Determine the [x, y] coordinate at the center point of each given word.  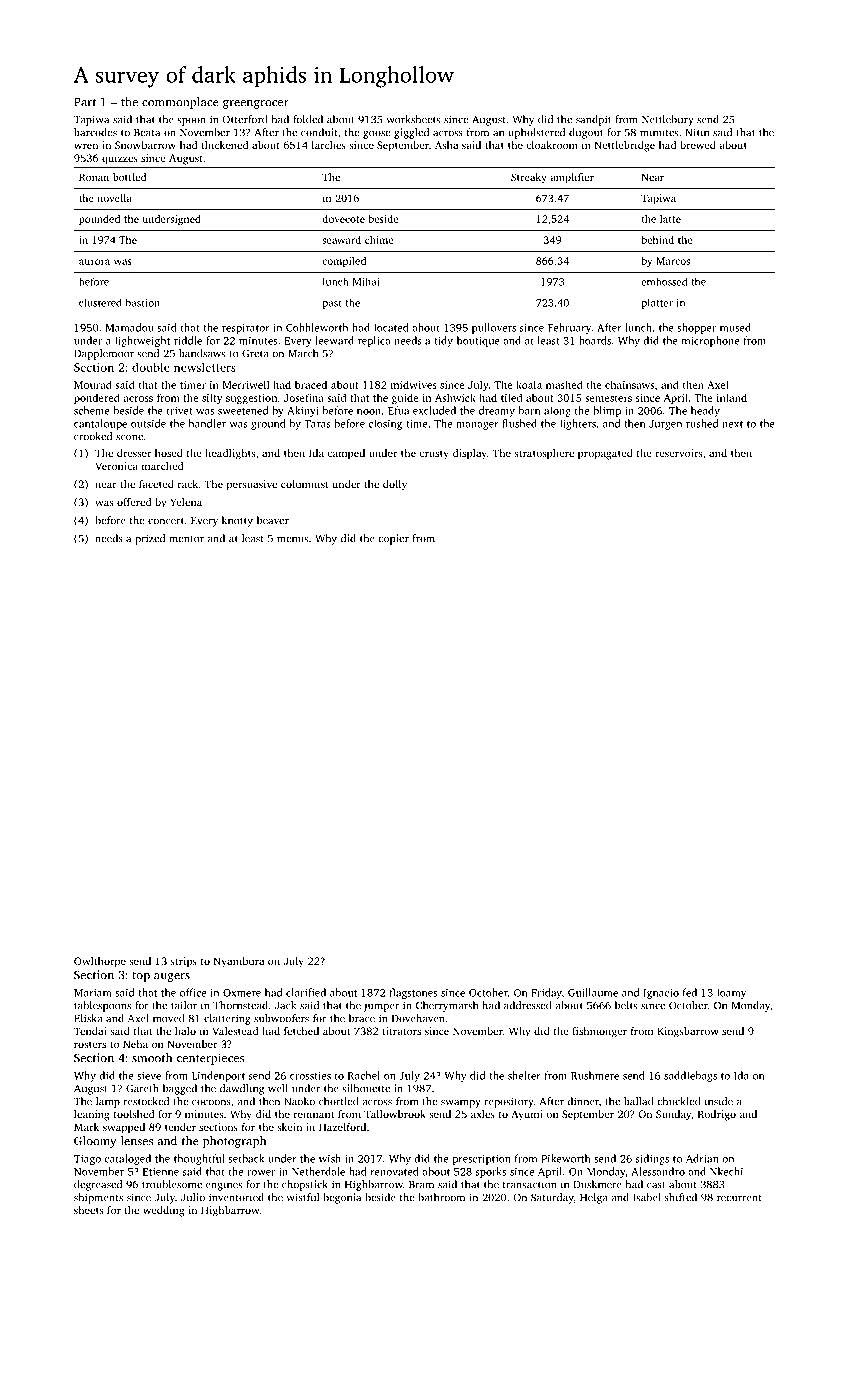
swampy [461, 1104]
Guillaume [593, 992]
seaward [341, 240]
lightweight [142, 341]
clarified [306, 992]
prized [150, 539]
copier [393, 539]
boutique [478, 341]
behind [657, 240]
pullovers [494, 328]
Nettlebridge [625, 146]
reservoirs [678, 453]
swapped [124, 1128]
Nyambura [239, 962]
